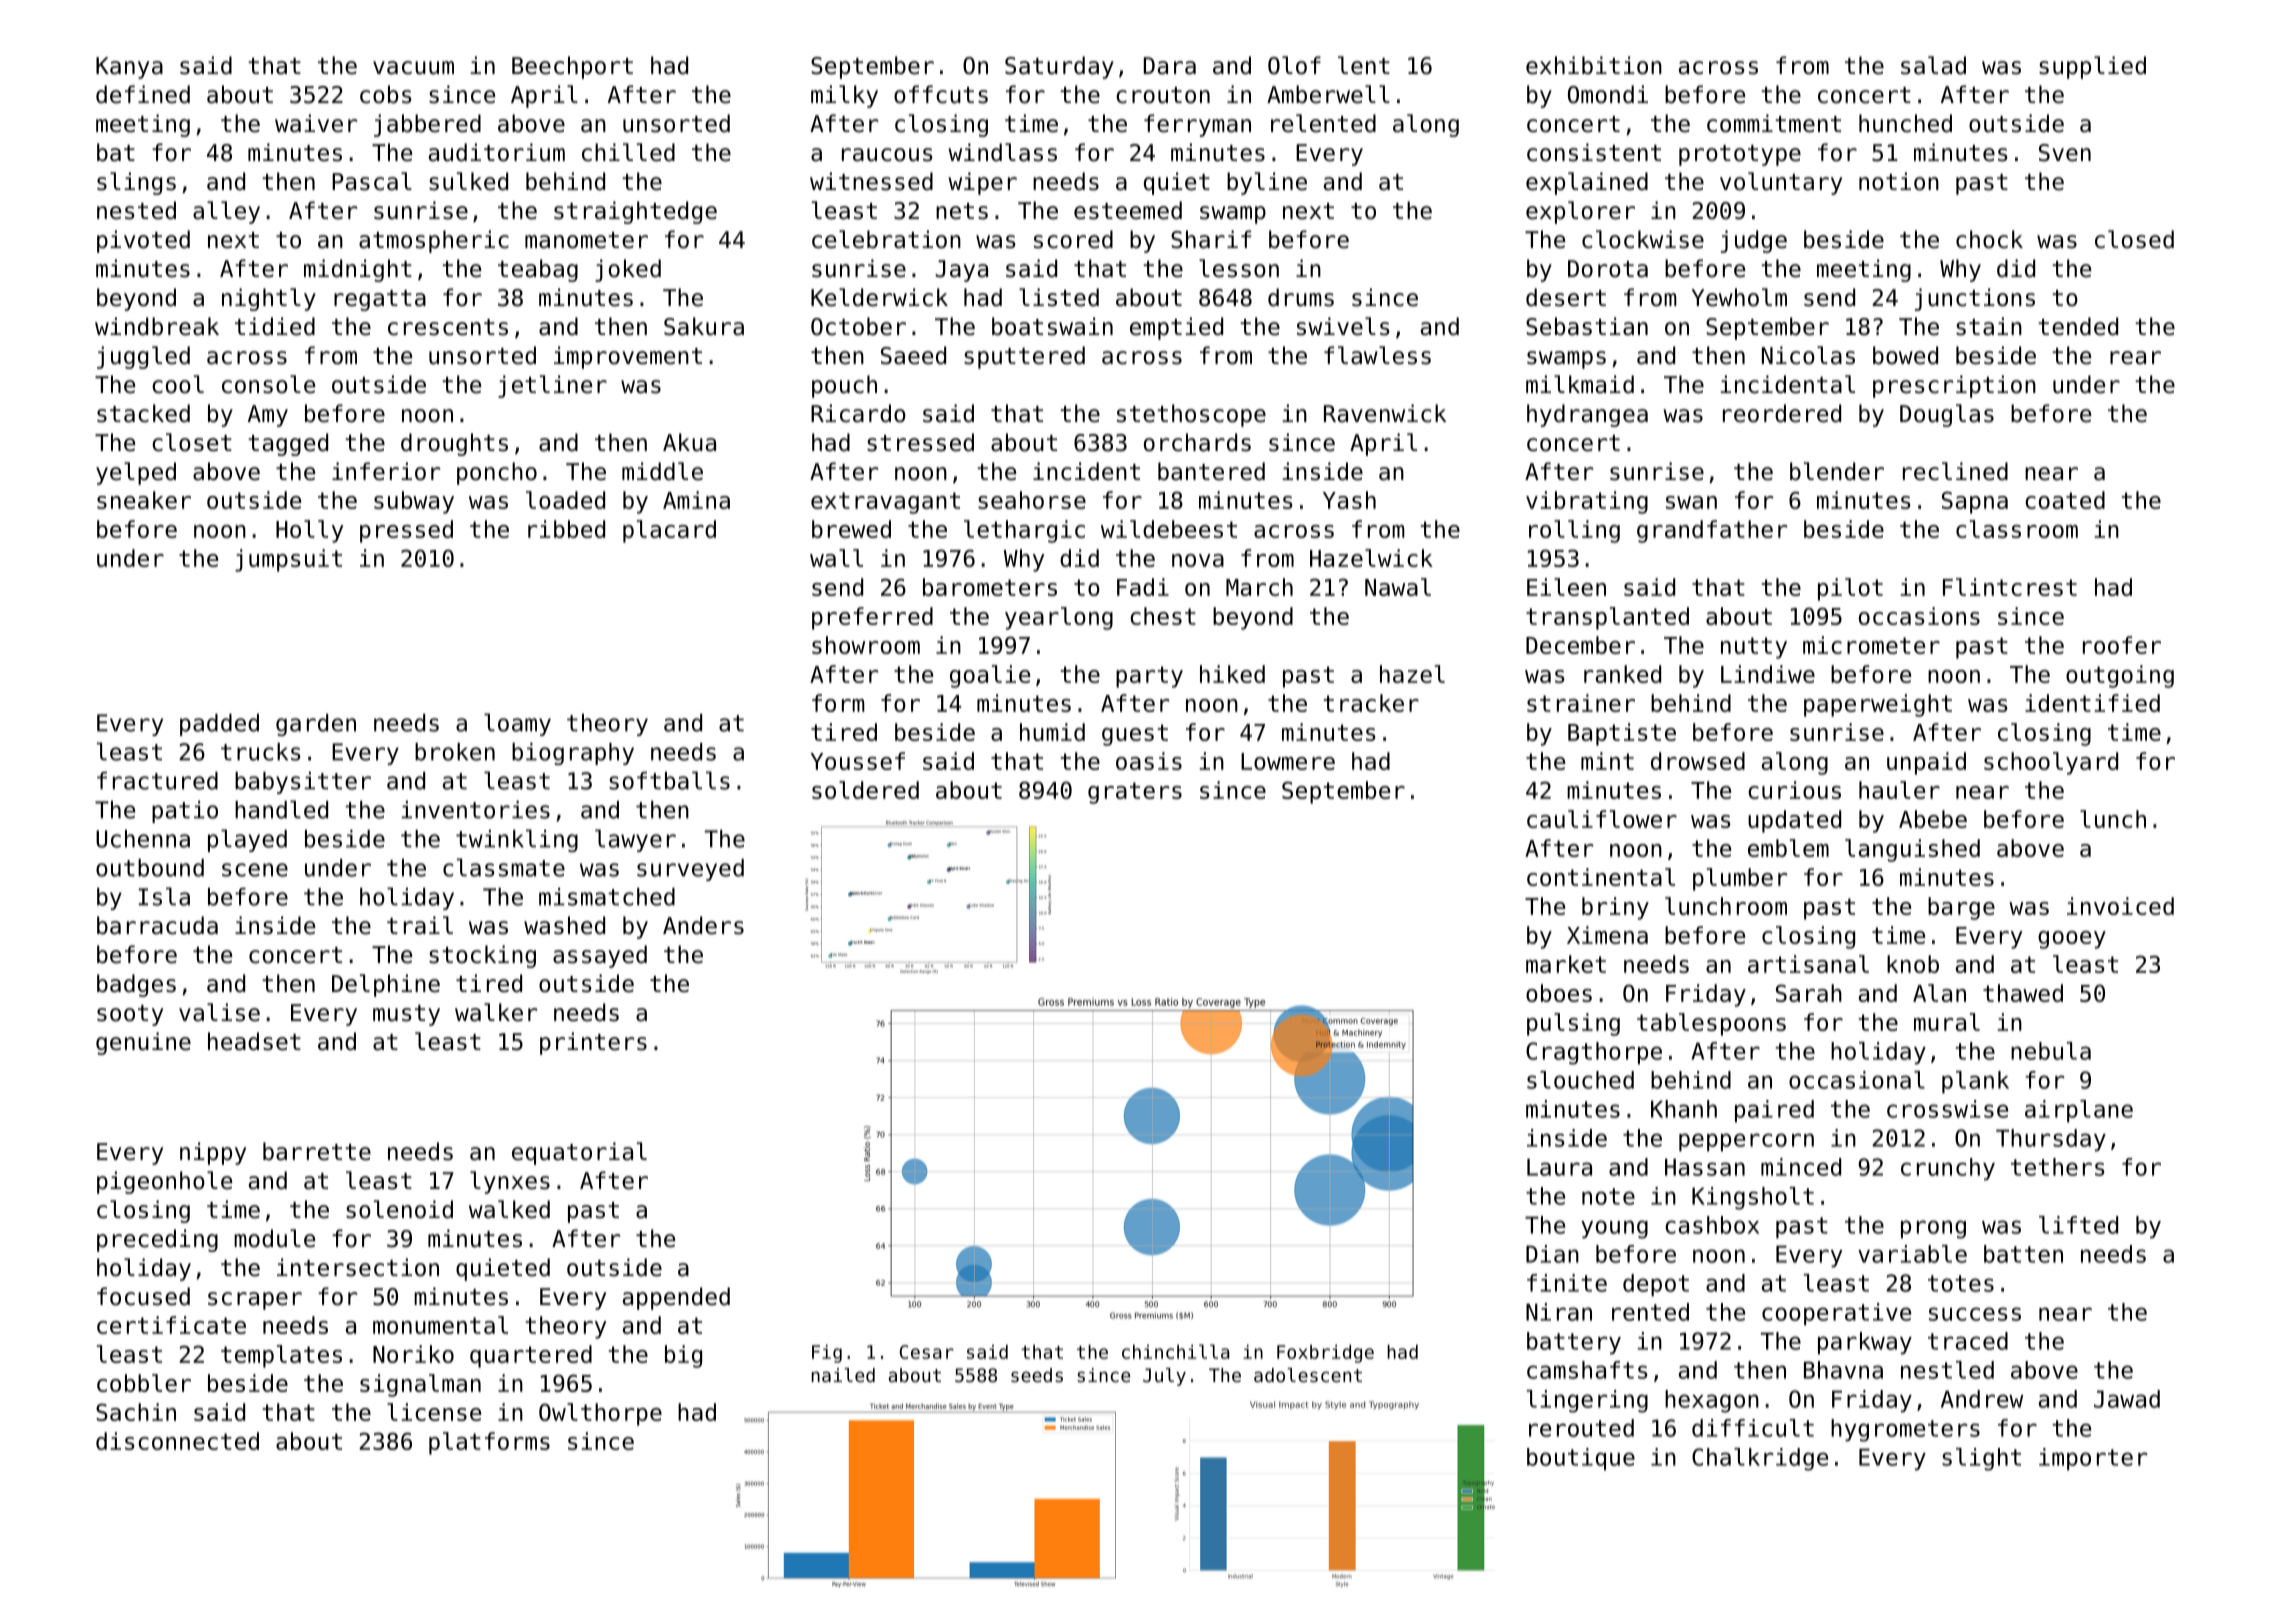 This image has height=1614, width=2282. What do you see at coordinates (288, 560) in the image?
I see `jumpsuit` at bounding box center [288, 560].
